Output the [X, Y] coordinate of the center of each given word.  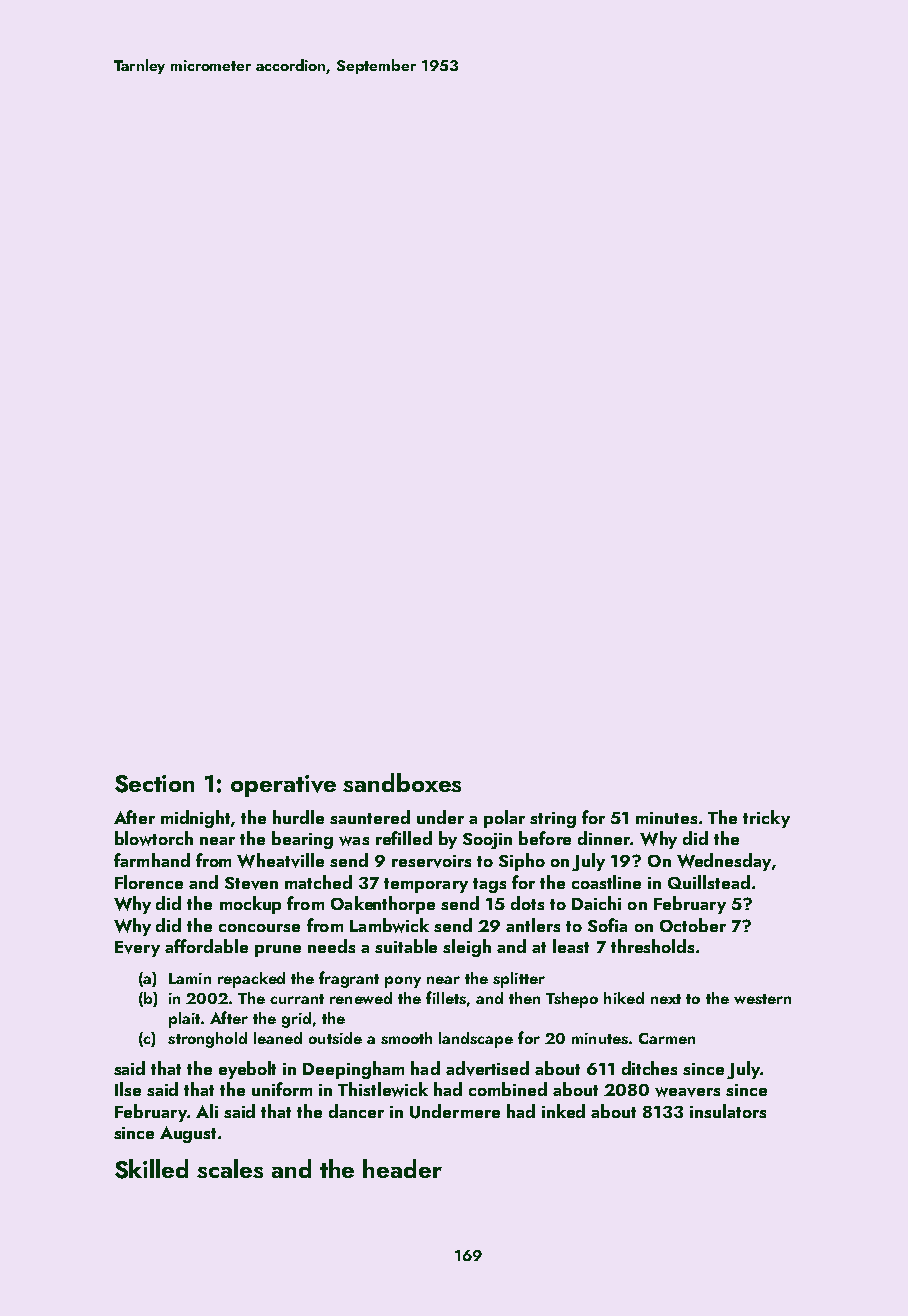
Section [154, 784]
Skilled [151, 1169]
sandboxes [402, 782]
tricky [766, 819]
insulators [728, 1111]
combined [508, 1089]
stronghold [207, 1040]
